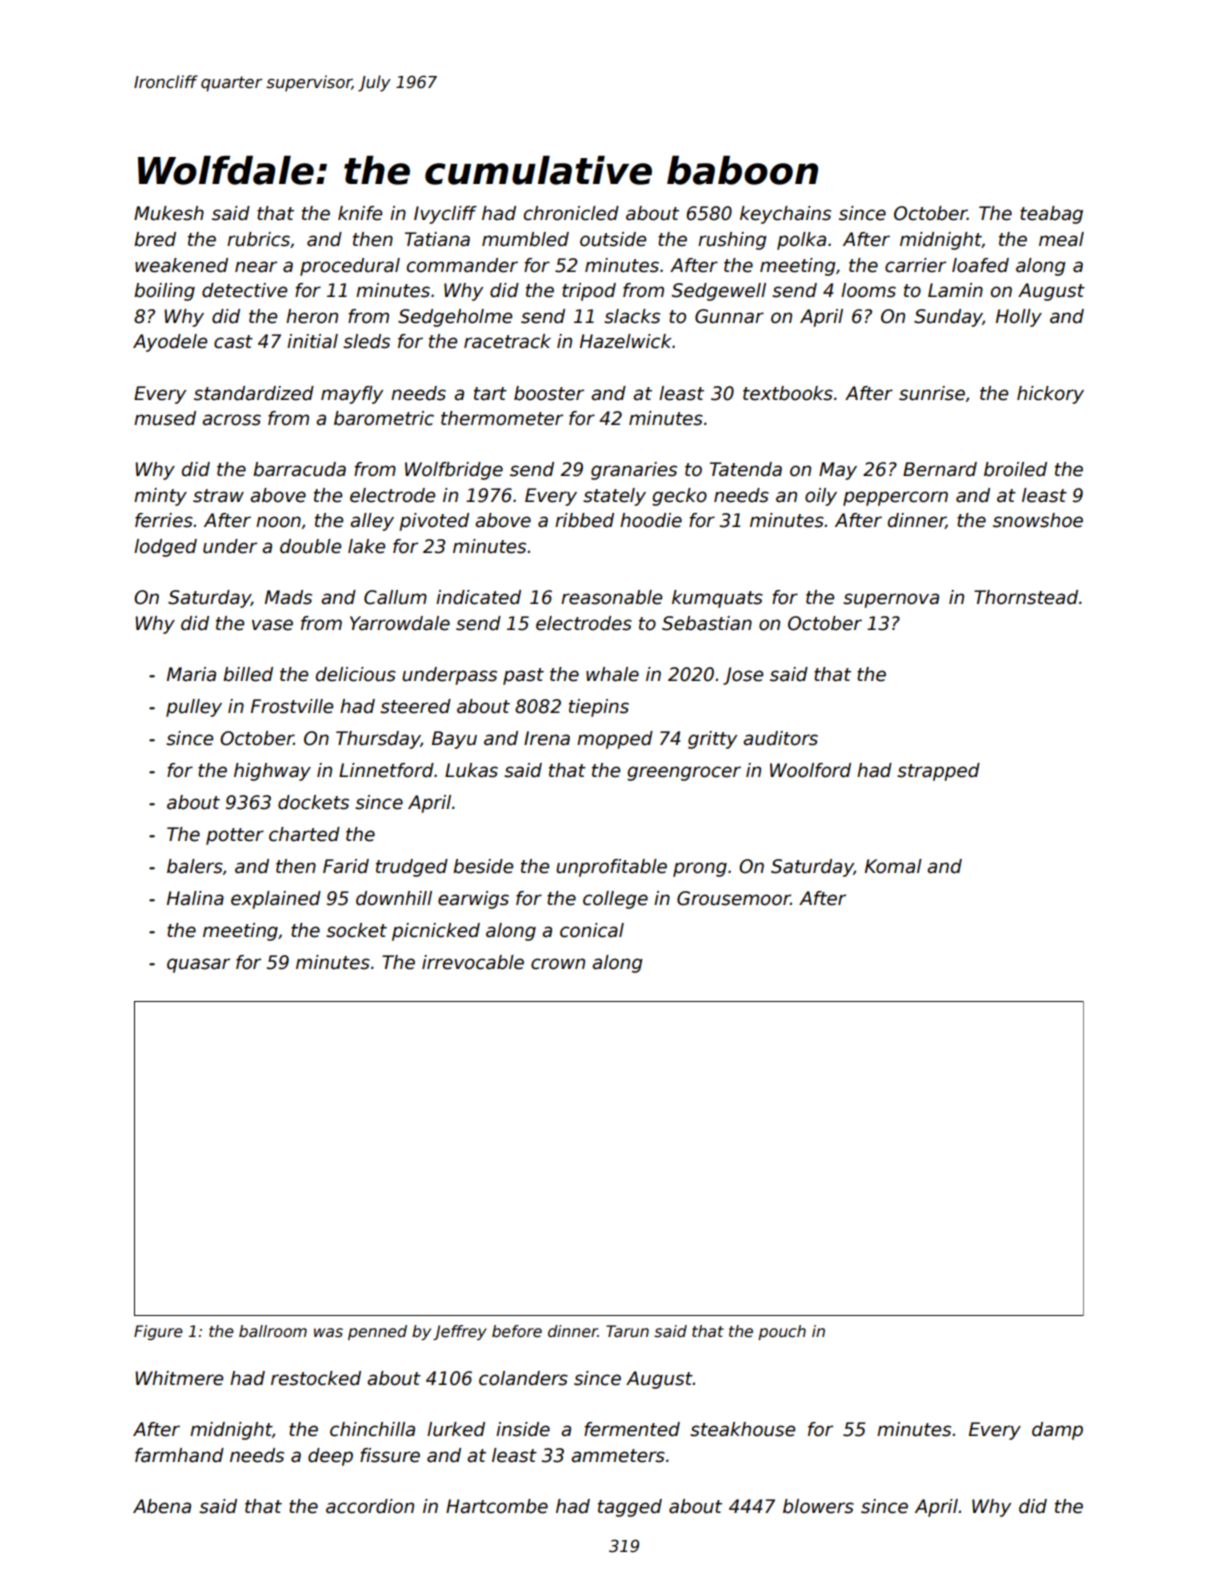  What do you see at coordinates (630, 1508) in the screenshot?
I see `tagged` at bounding box center [630, 1508].
